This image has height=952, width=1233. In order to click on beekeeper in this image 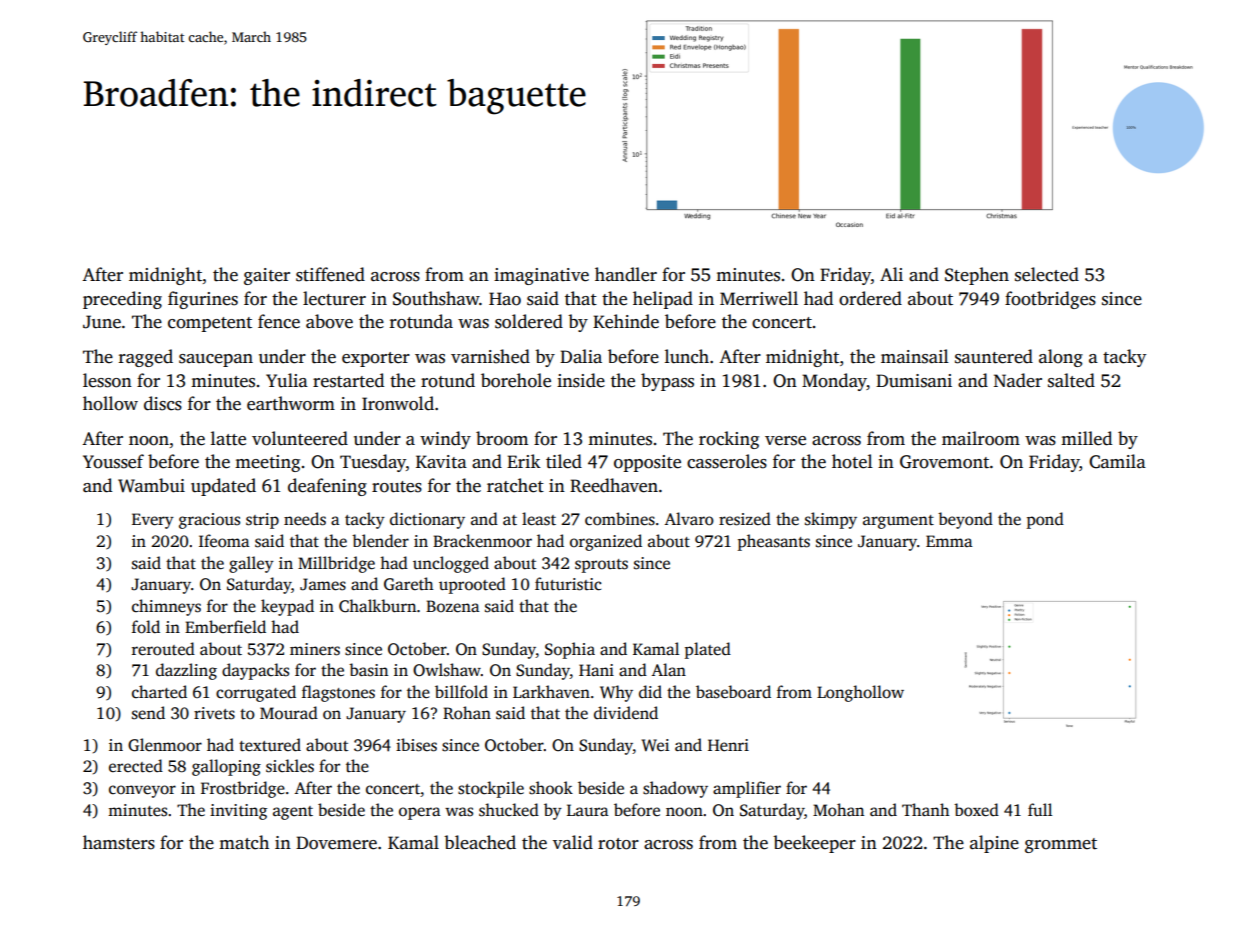, I will do `click(814, 844)`.
